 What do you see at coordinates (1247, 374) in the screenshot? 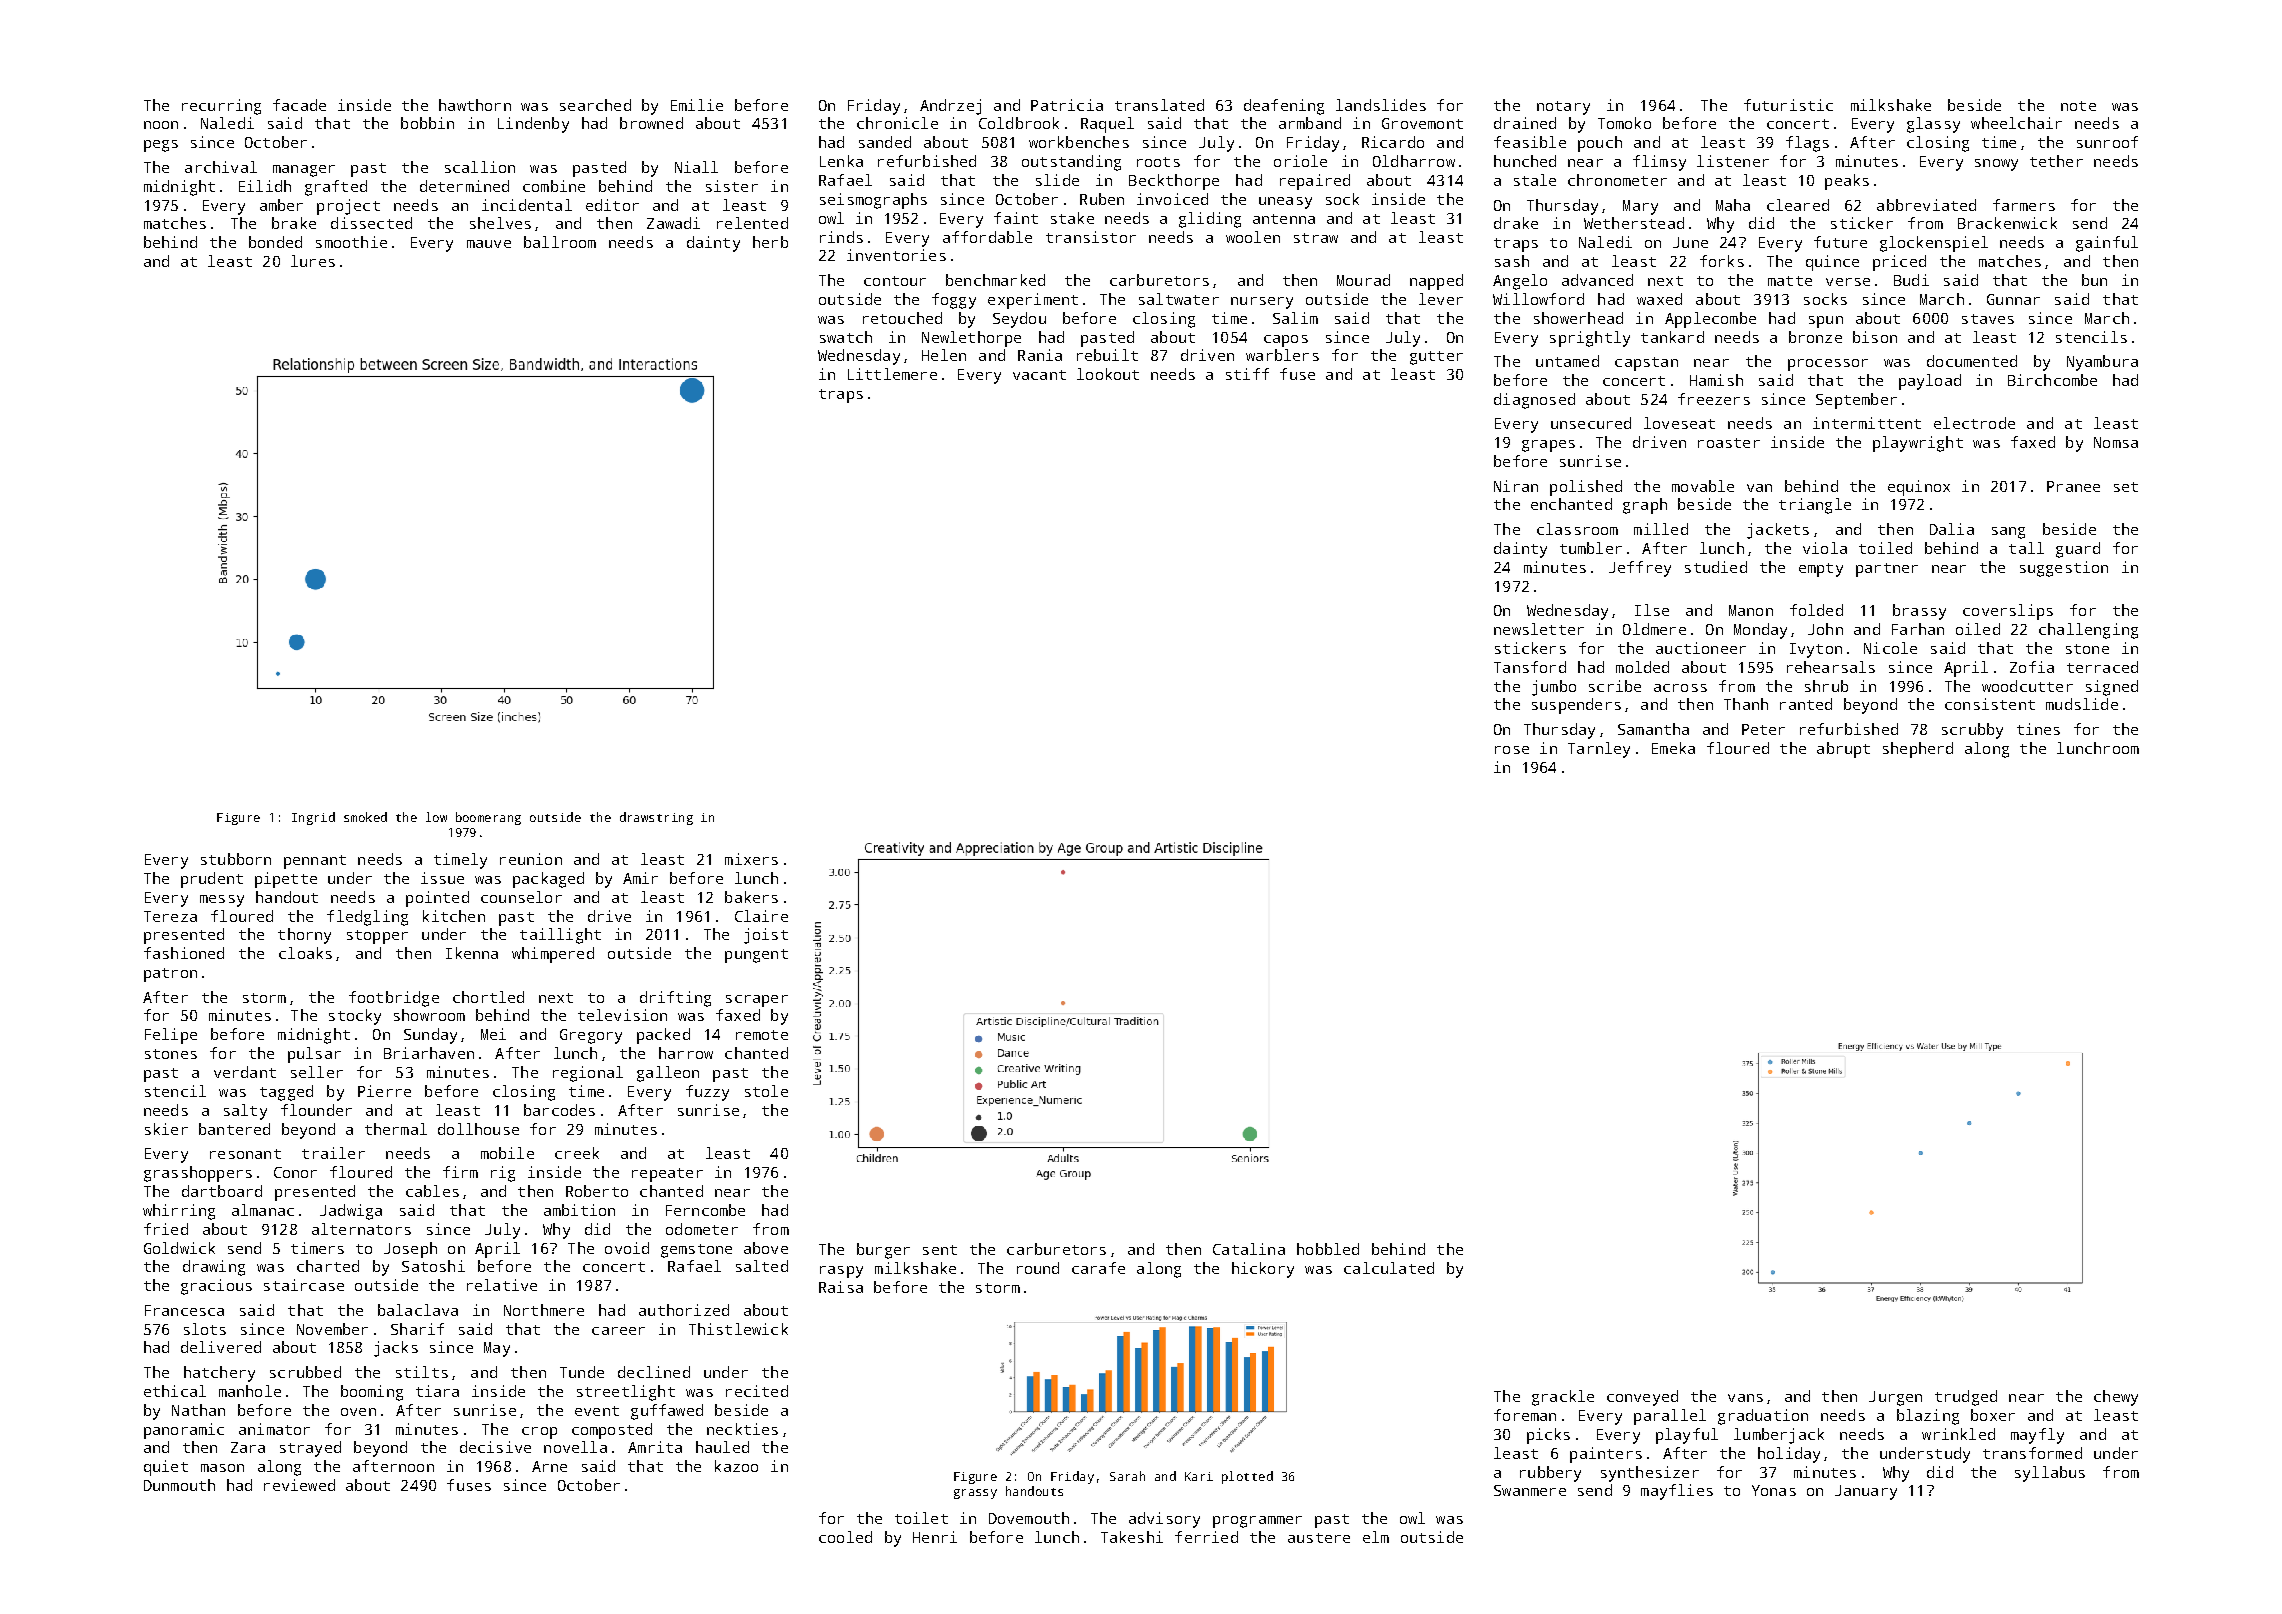
I see `stiff` at bounding box center [1247, 374].
